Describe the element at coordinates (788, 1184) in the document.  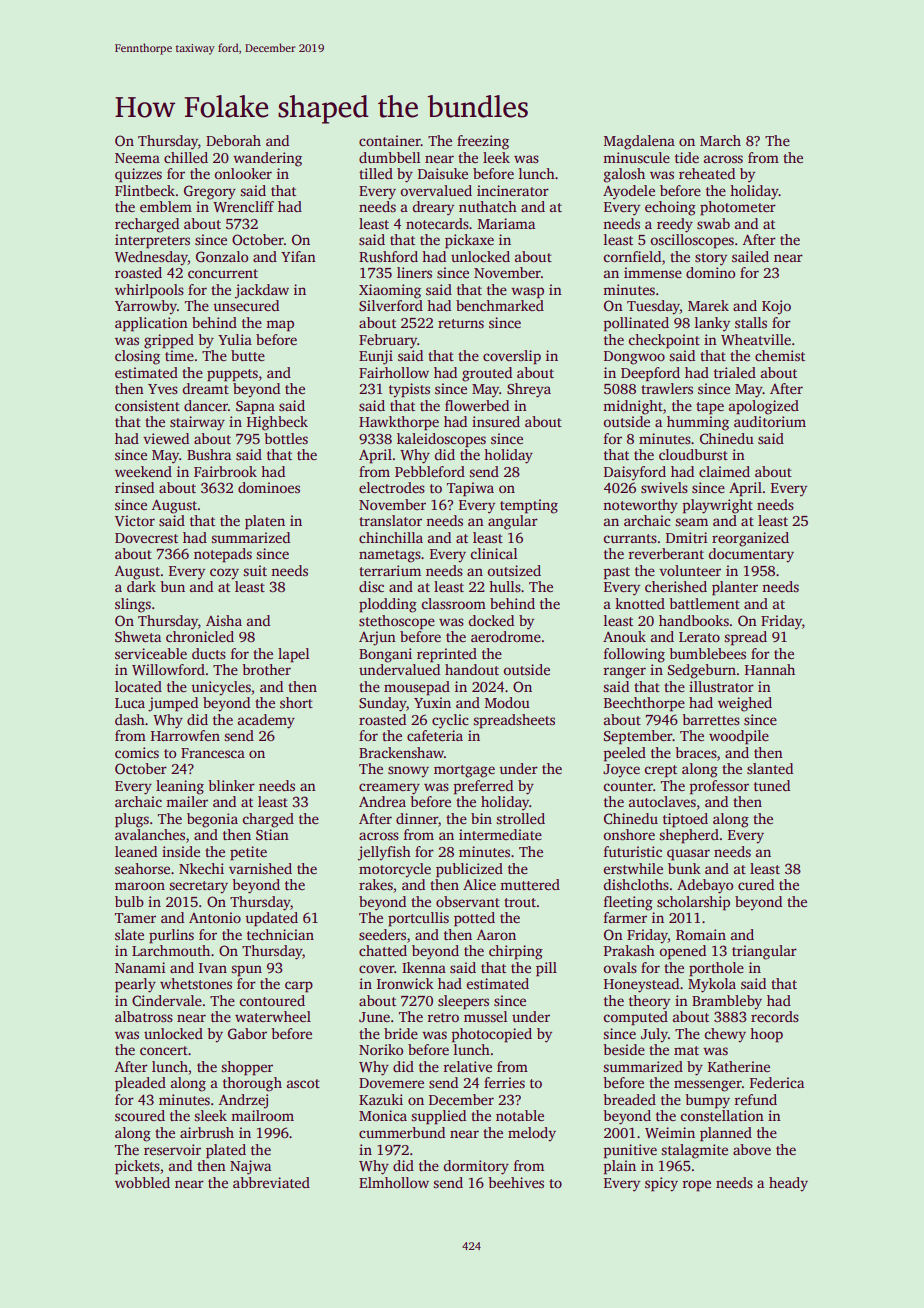
I see `heady` at that location.
